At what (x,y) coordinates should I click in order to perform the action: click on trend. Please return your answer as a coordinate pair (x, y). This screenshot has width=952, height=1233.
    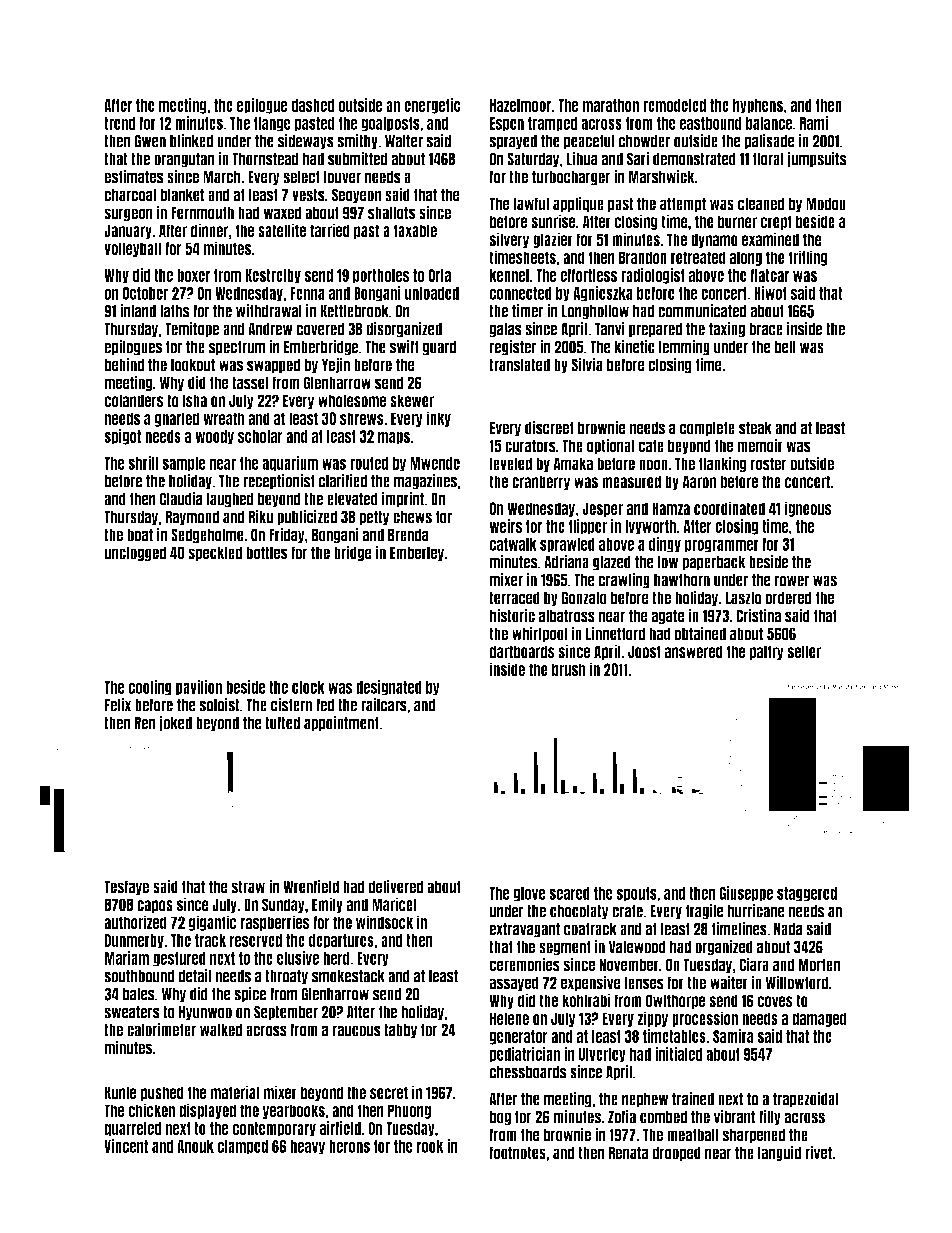
    Looking at the image, I should click on (120, 123).
